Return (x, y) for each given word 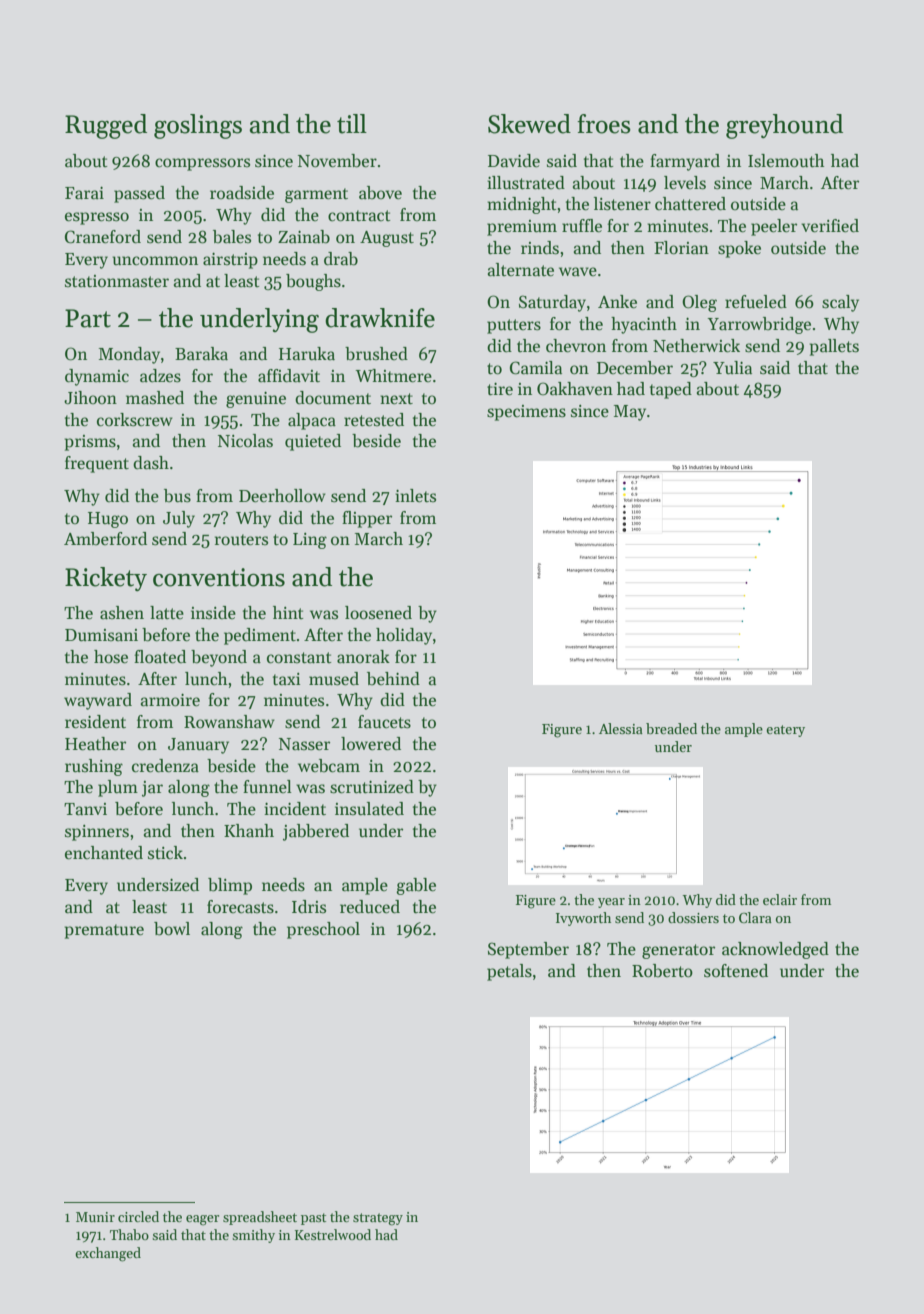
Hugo (108, 520)
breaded (671, 728)
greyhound (784, 126)
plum (118, 788)
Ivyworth (583, 919)
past (313, 1219)
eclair (780, 899)
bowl (172, 929)
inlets (415, 496)
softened (736, 971)
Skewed (529, 124)
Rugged (106, 126)
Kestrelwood (333, 1234)
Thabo (129, 1234)
